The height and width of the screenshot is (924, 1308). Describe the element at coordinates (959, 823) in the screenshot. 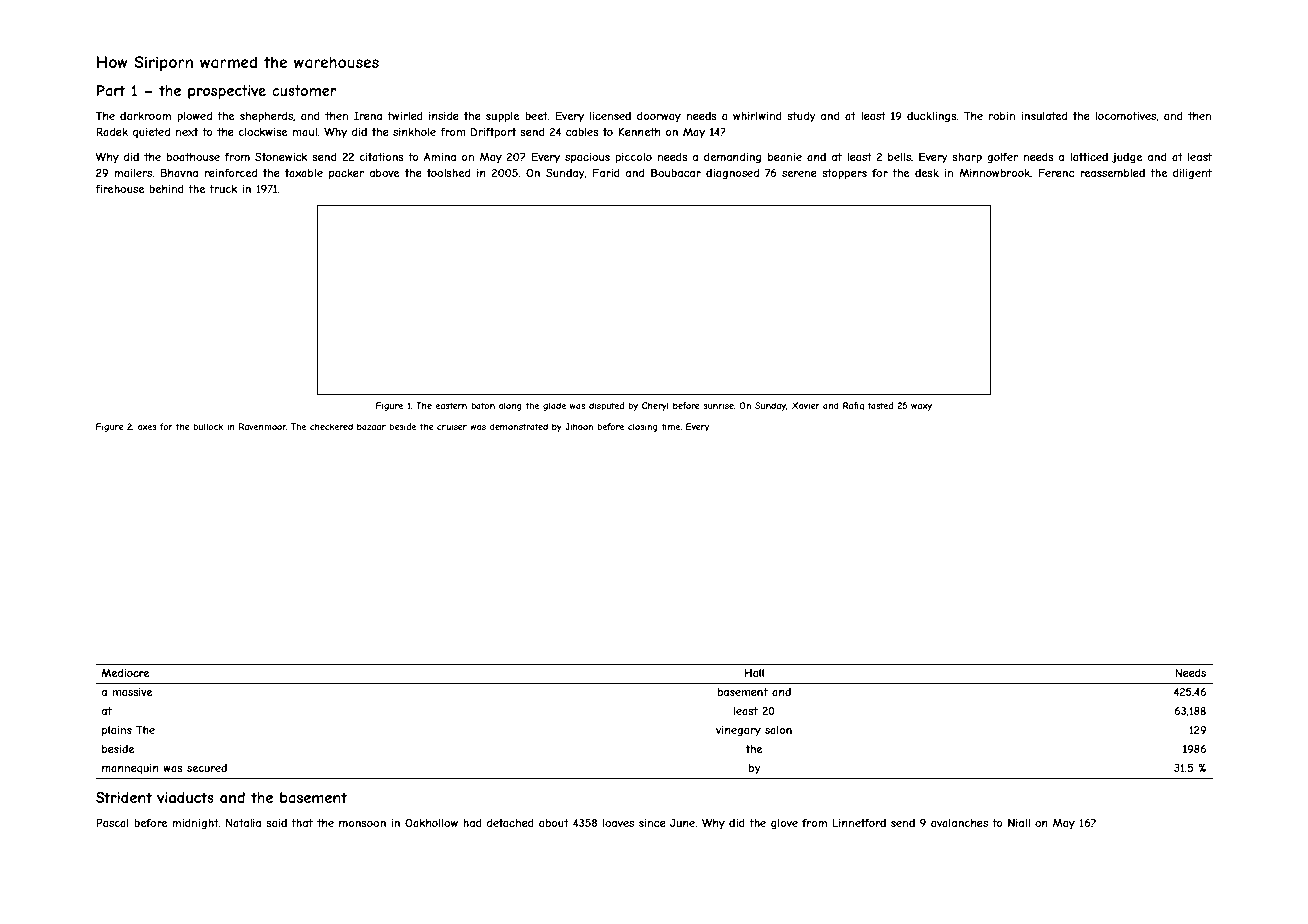

I see `avalanches` at that location.
